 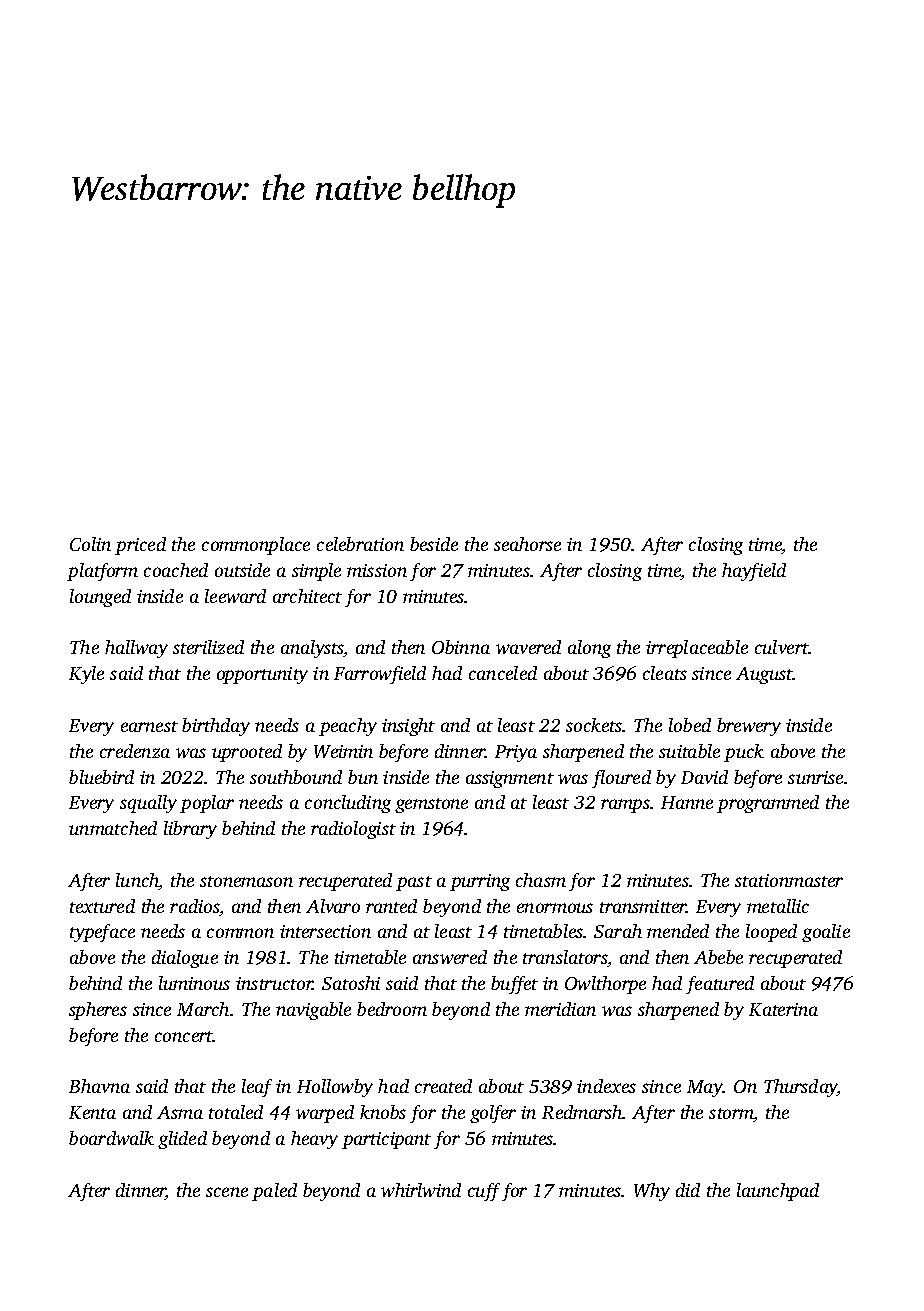 What do you see at coordinates (789, 880) in the screenshot?
I see `stationmaster` at bounding box center [789, 880].
